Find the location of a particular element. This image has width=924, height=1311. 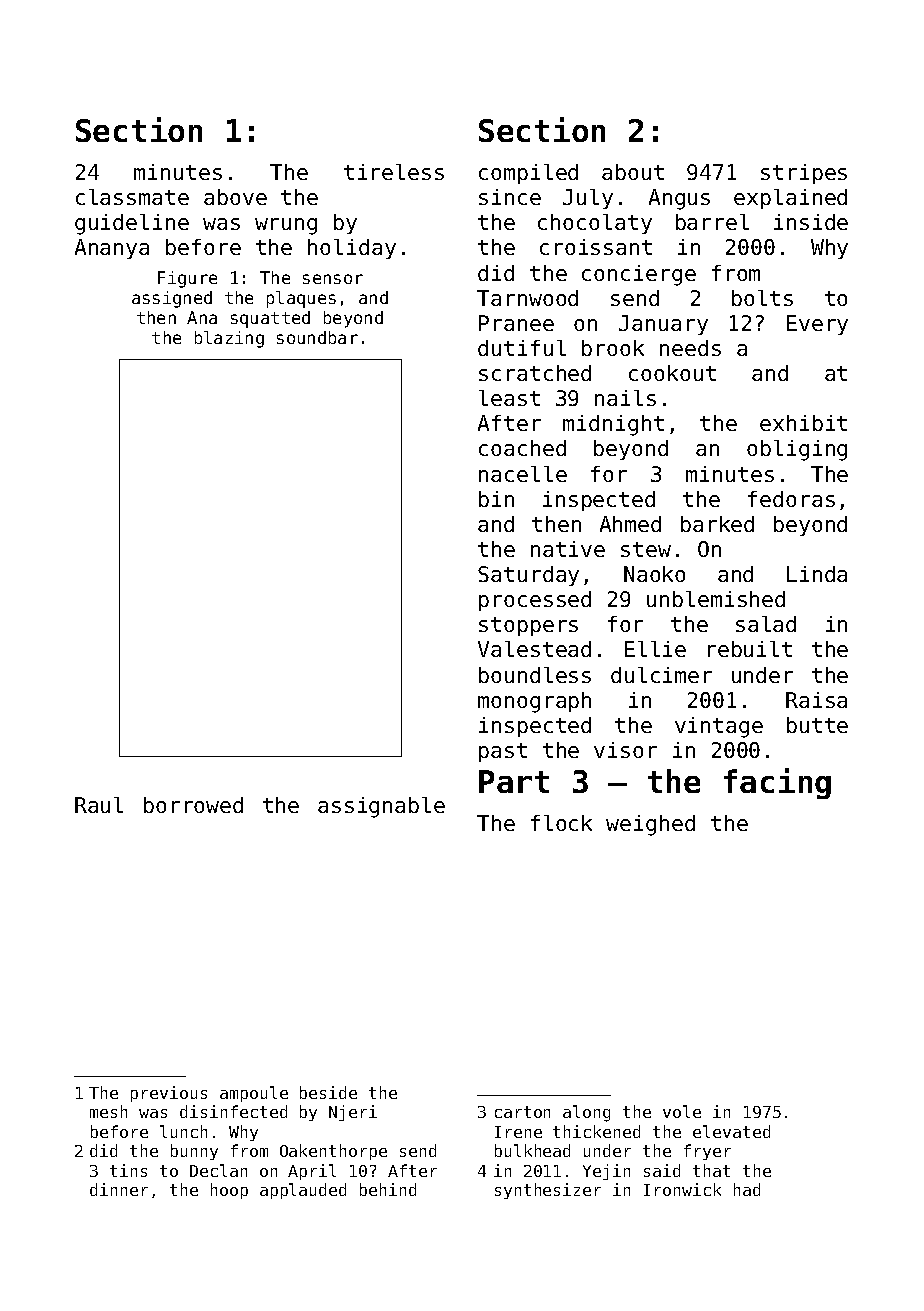

previous is located at coordinates (169, 1094).
